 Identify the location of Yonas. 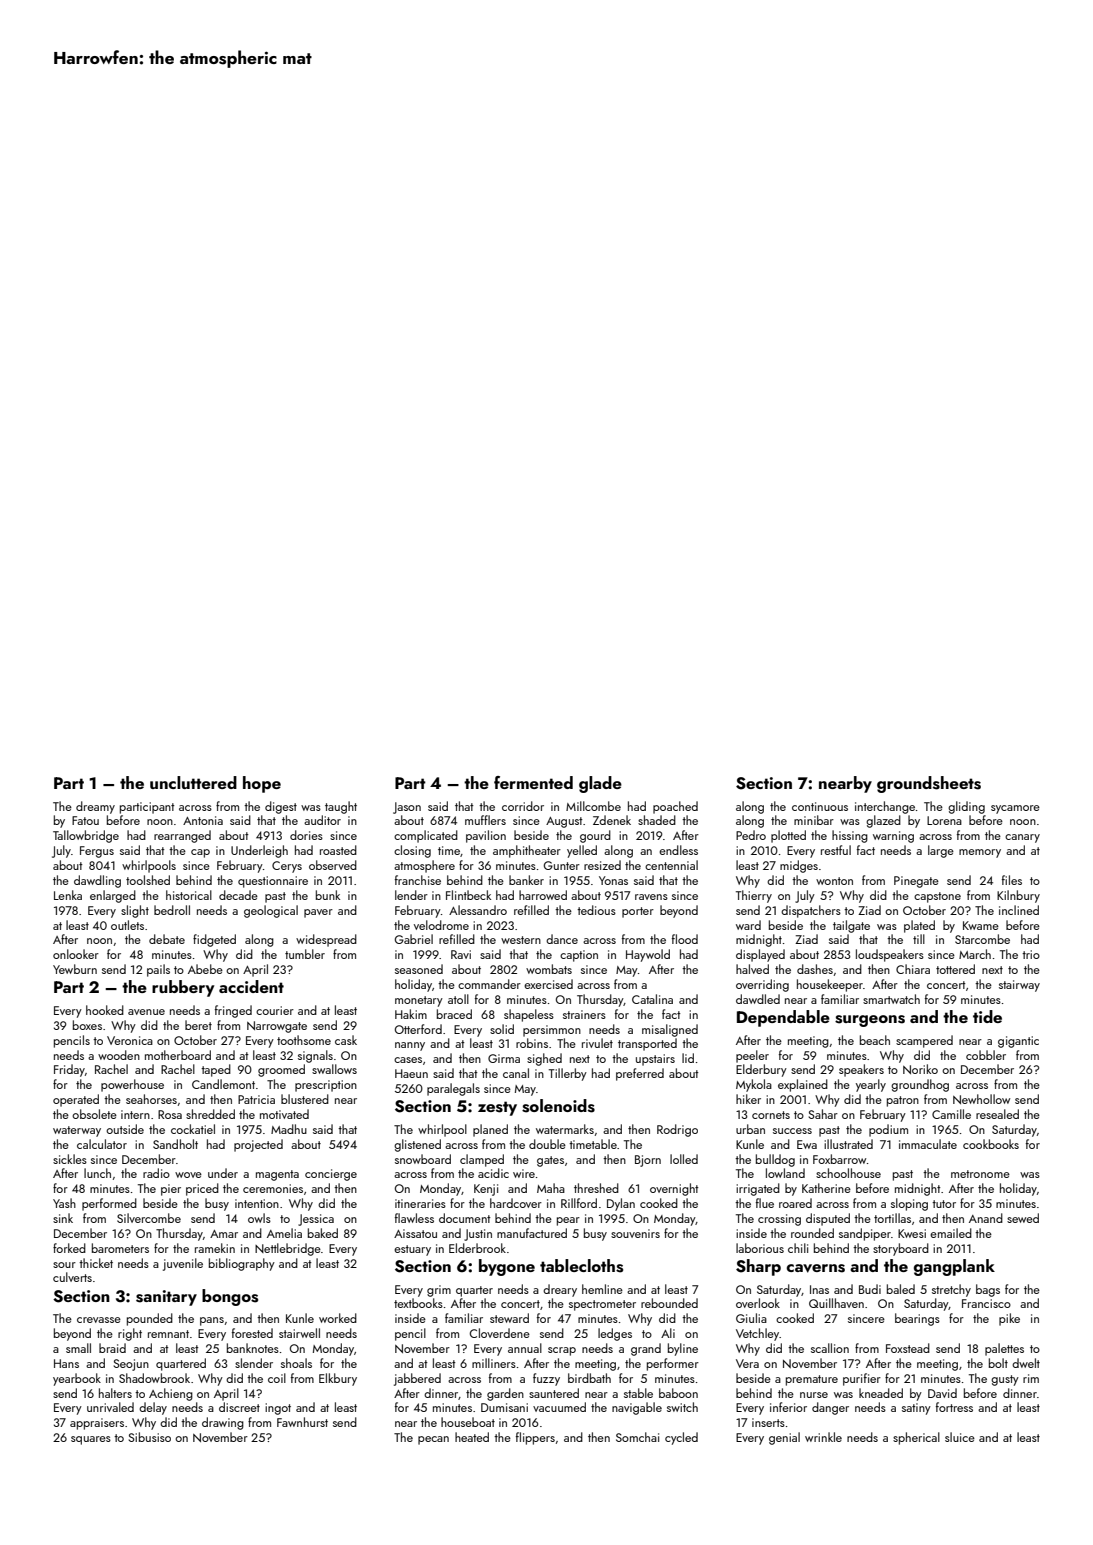
(613, 880).
